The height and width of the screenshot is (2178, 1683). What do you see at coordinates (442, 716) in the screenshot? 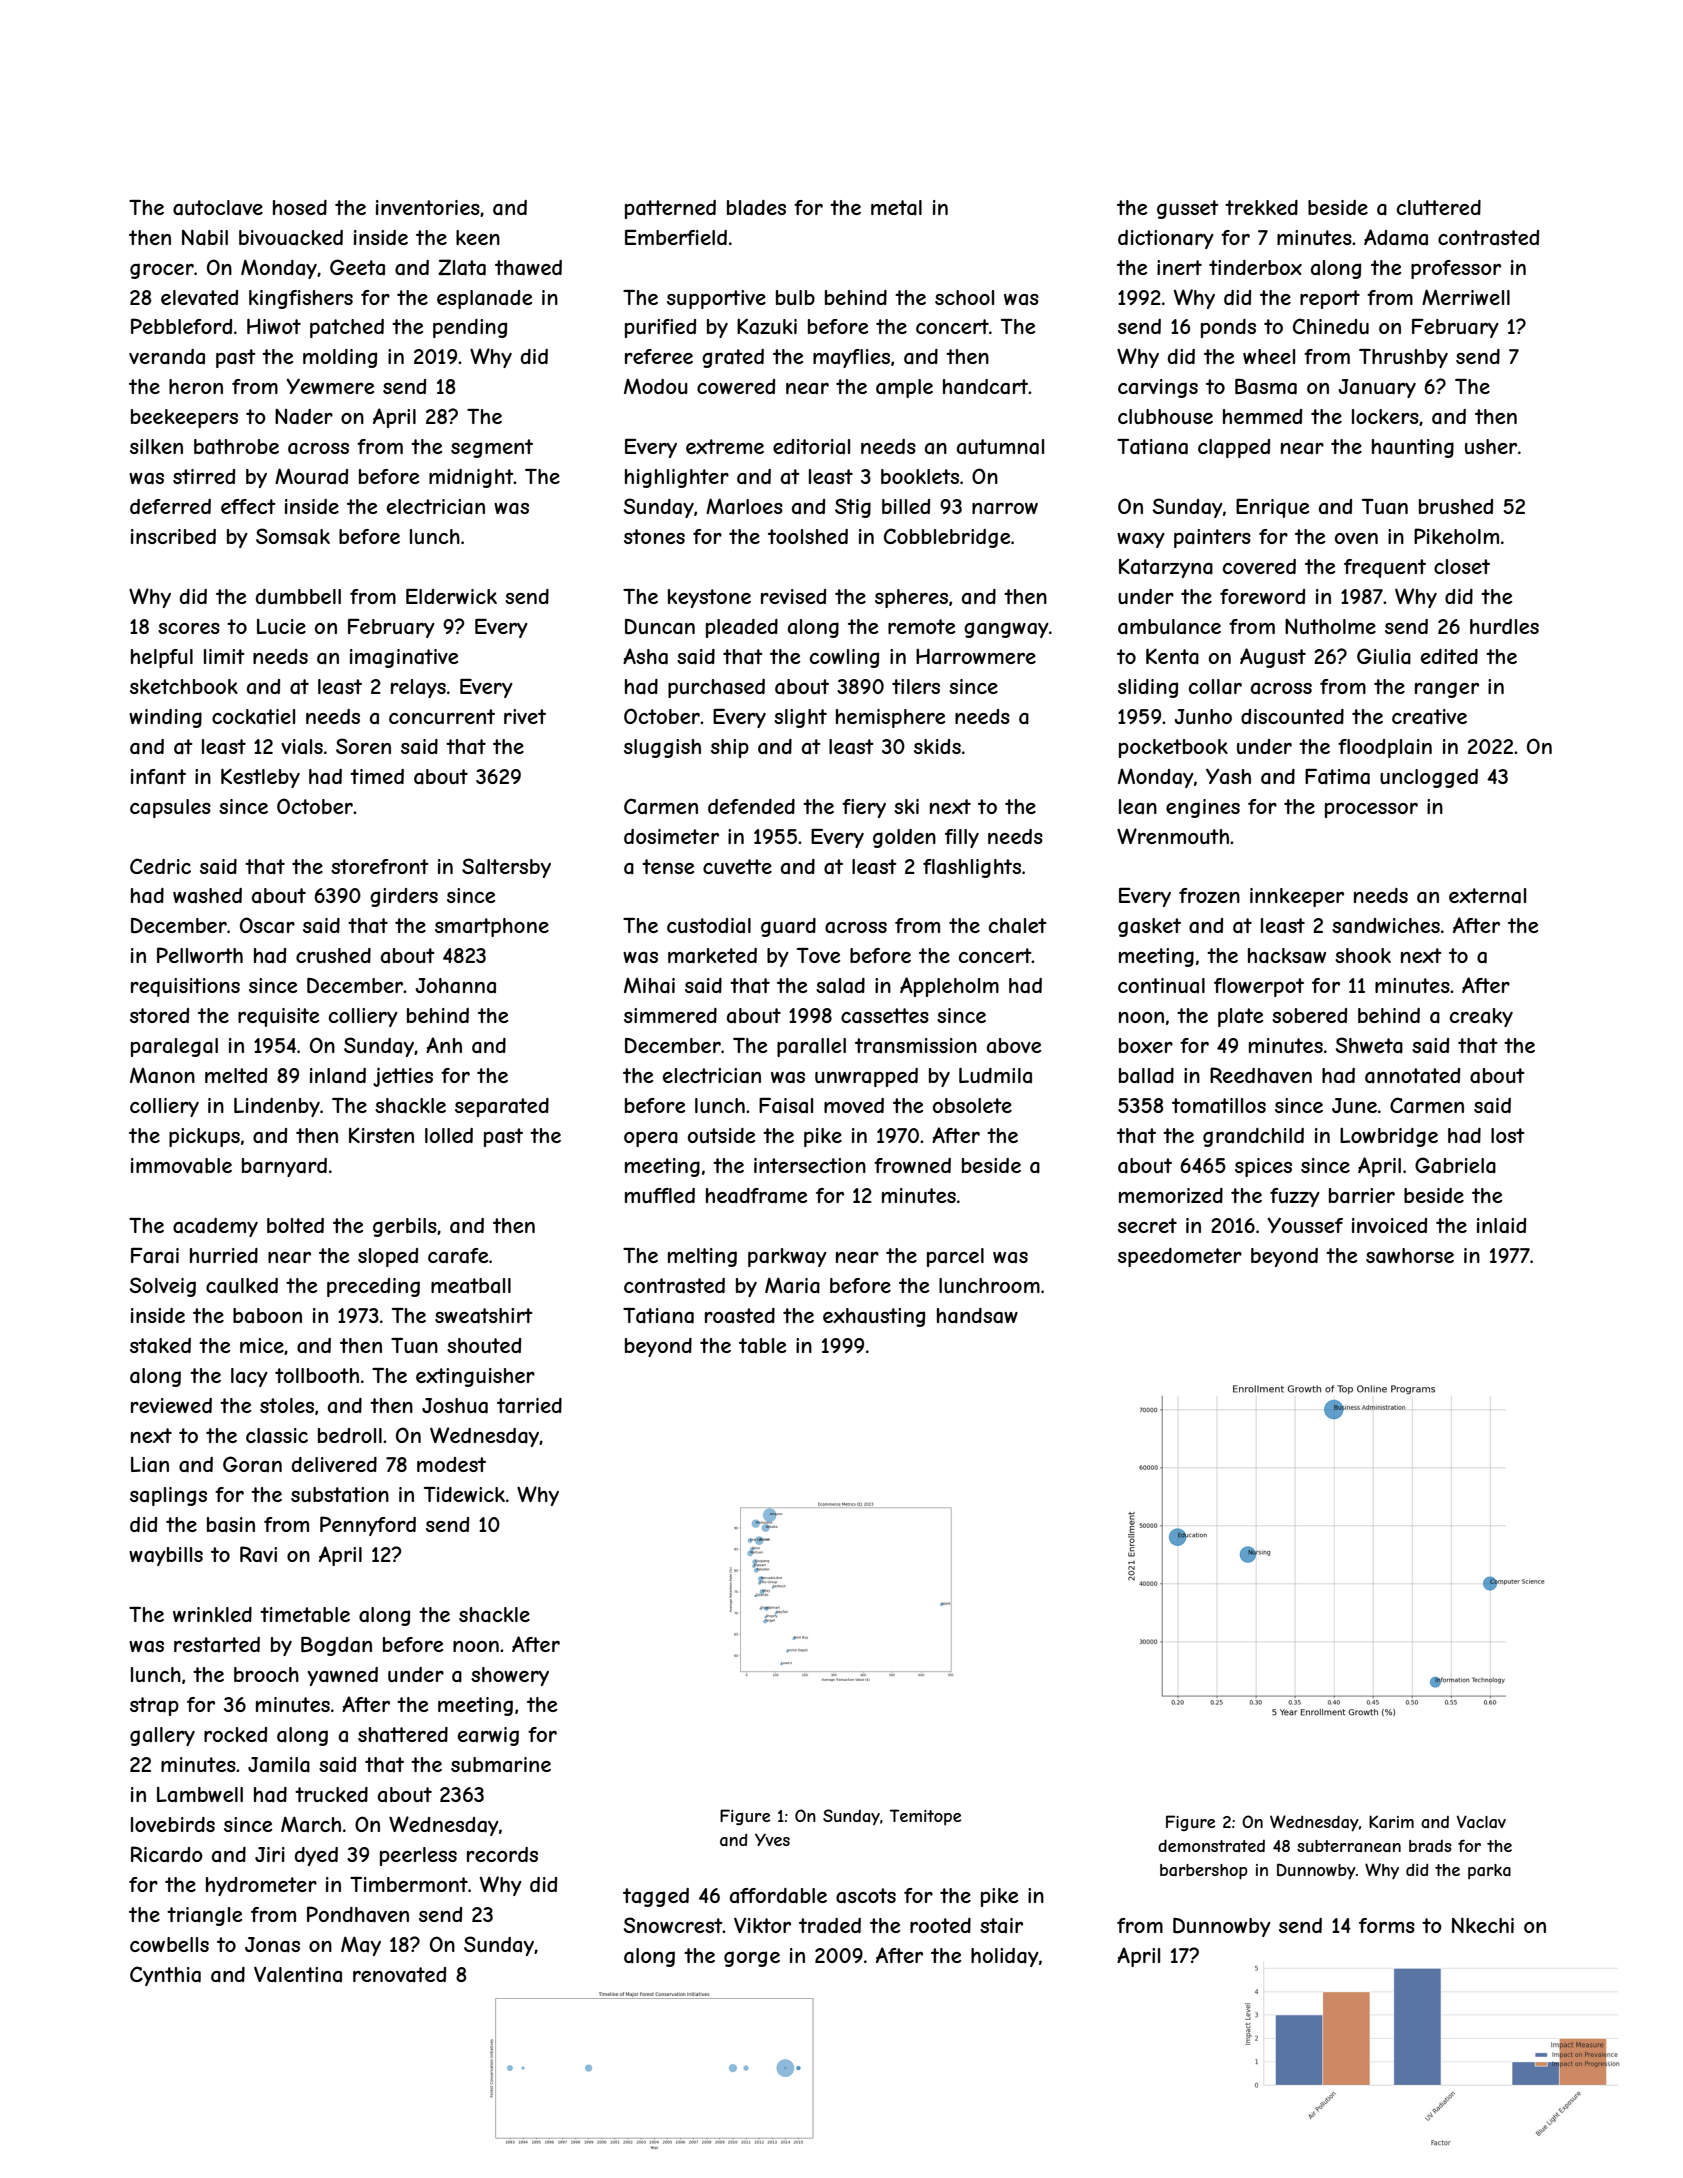
I see `concurrent` at bounding box center [442, 716].
